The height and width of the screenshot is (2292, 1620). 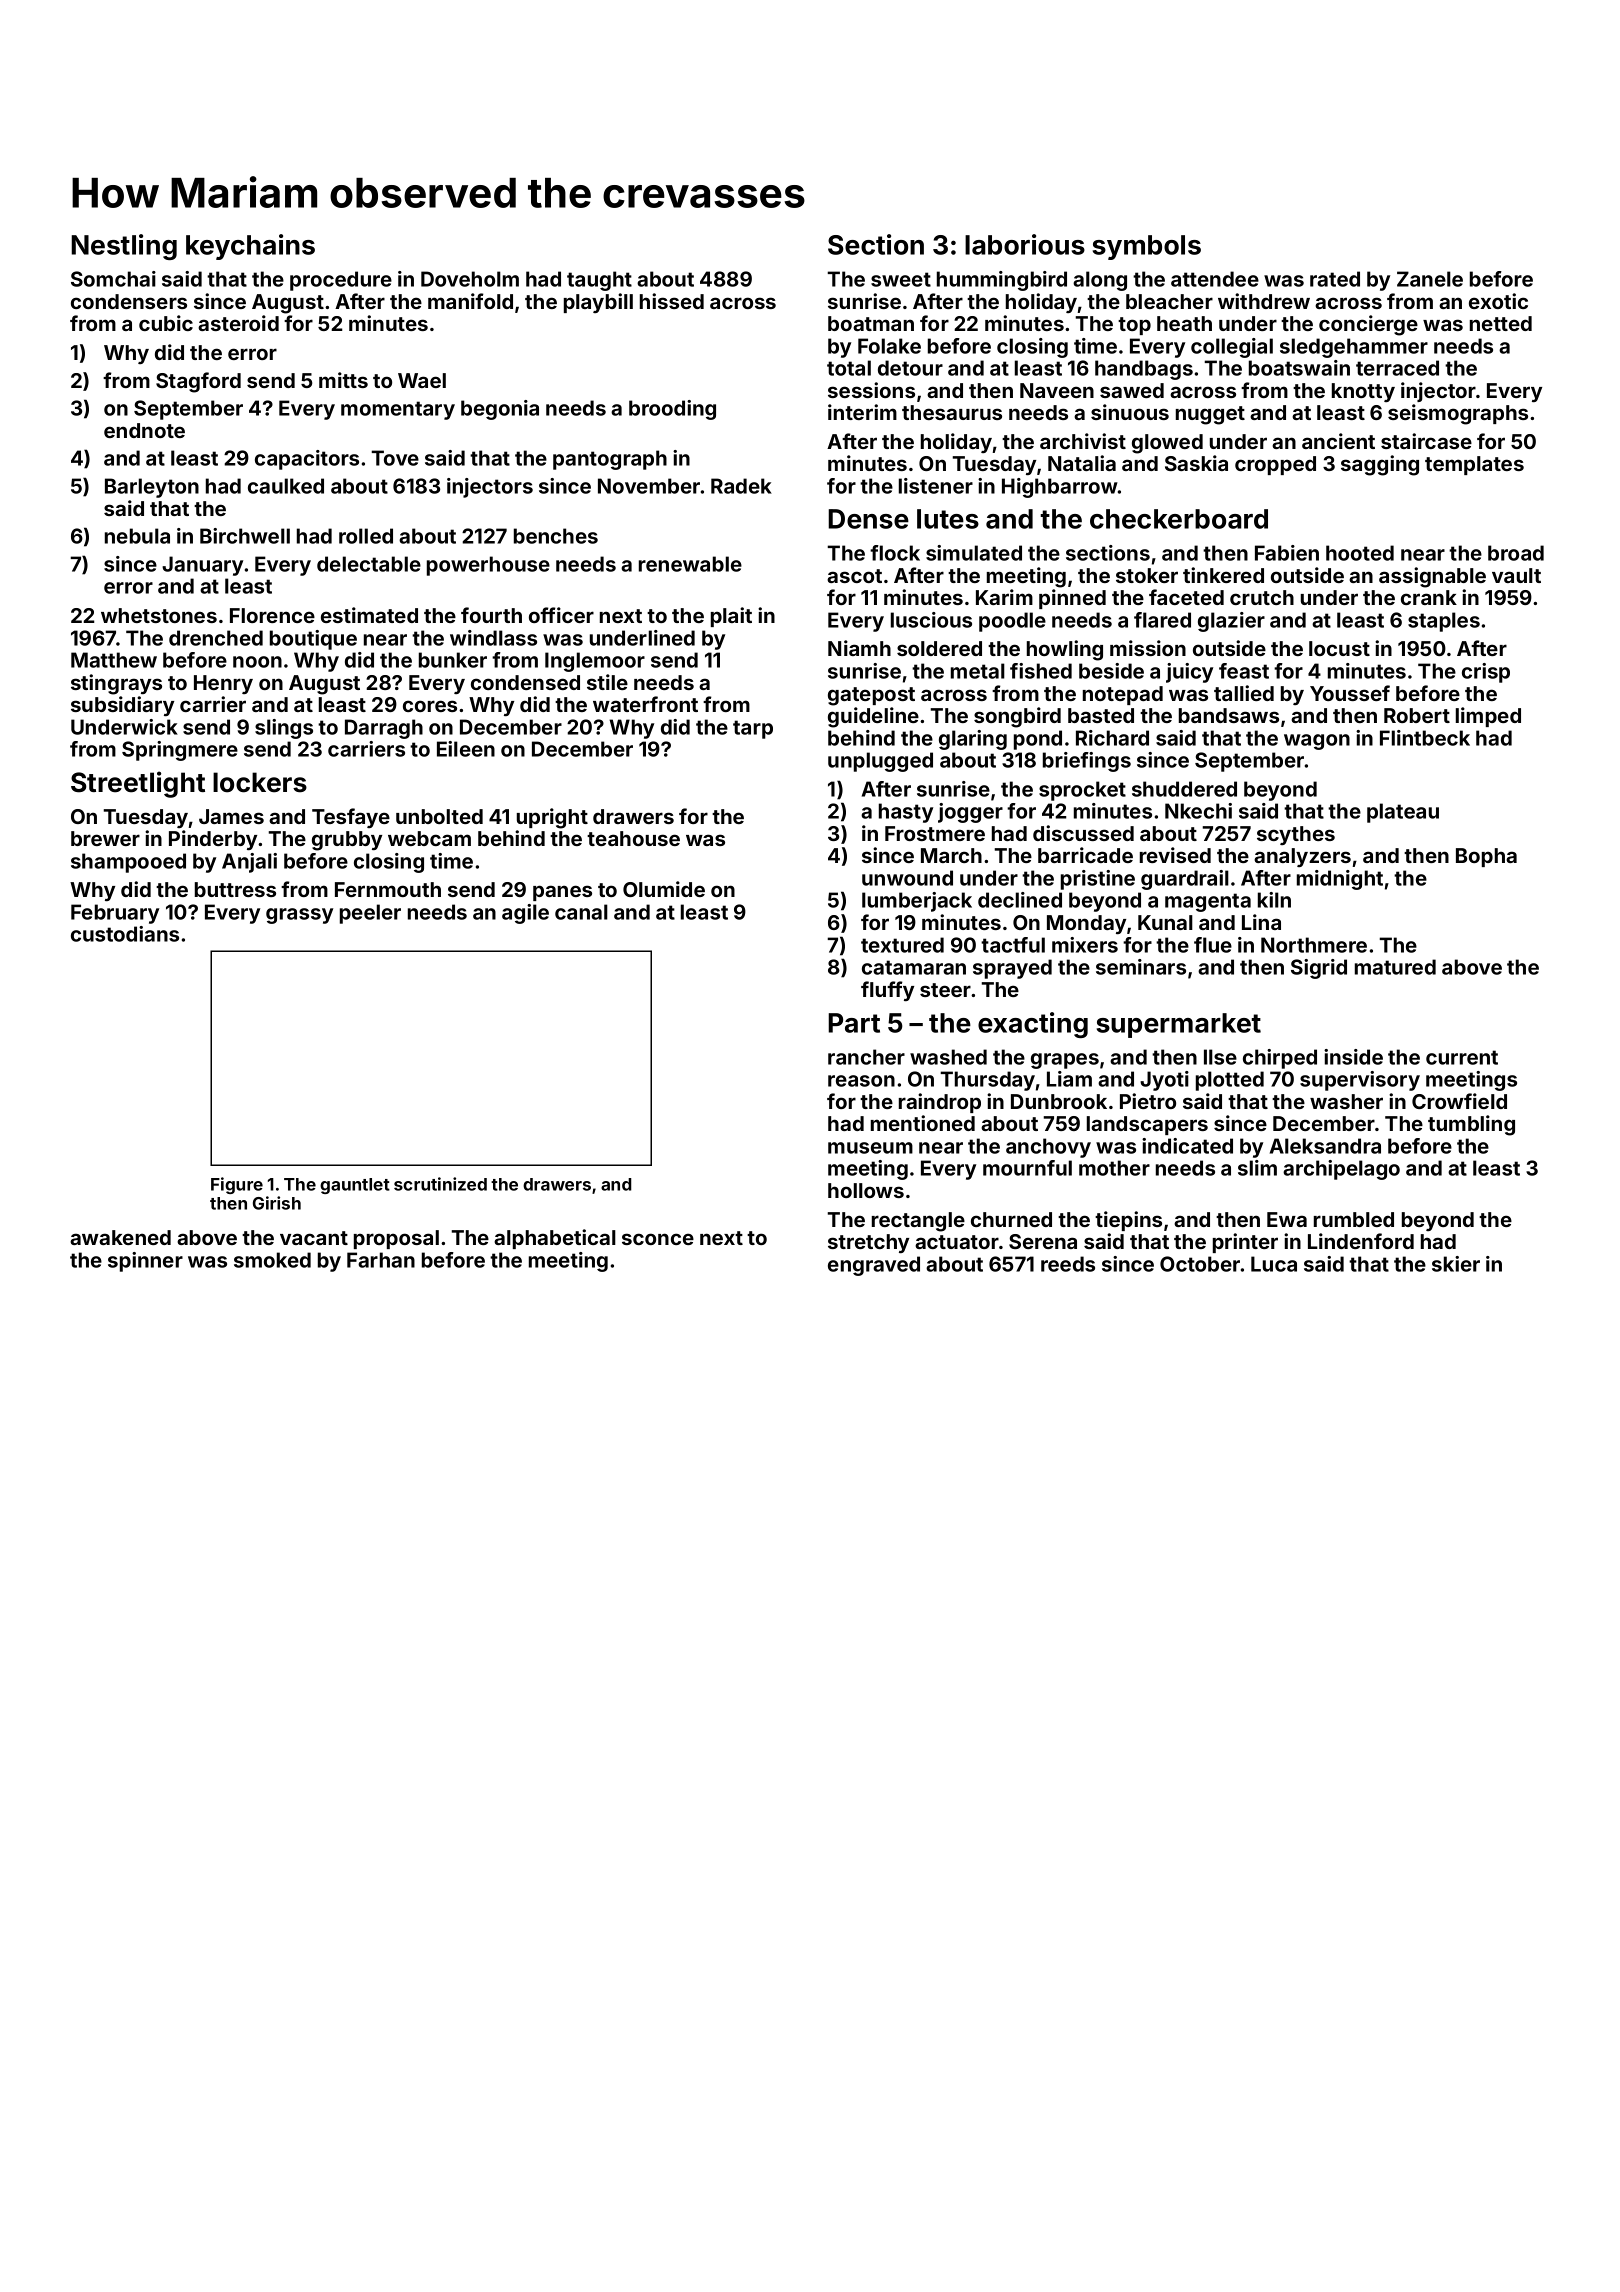 I want to click on rated, so click(x=1335, y=279).
